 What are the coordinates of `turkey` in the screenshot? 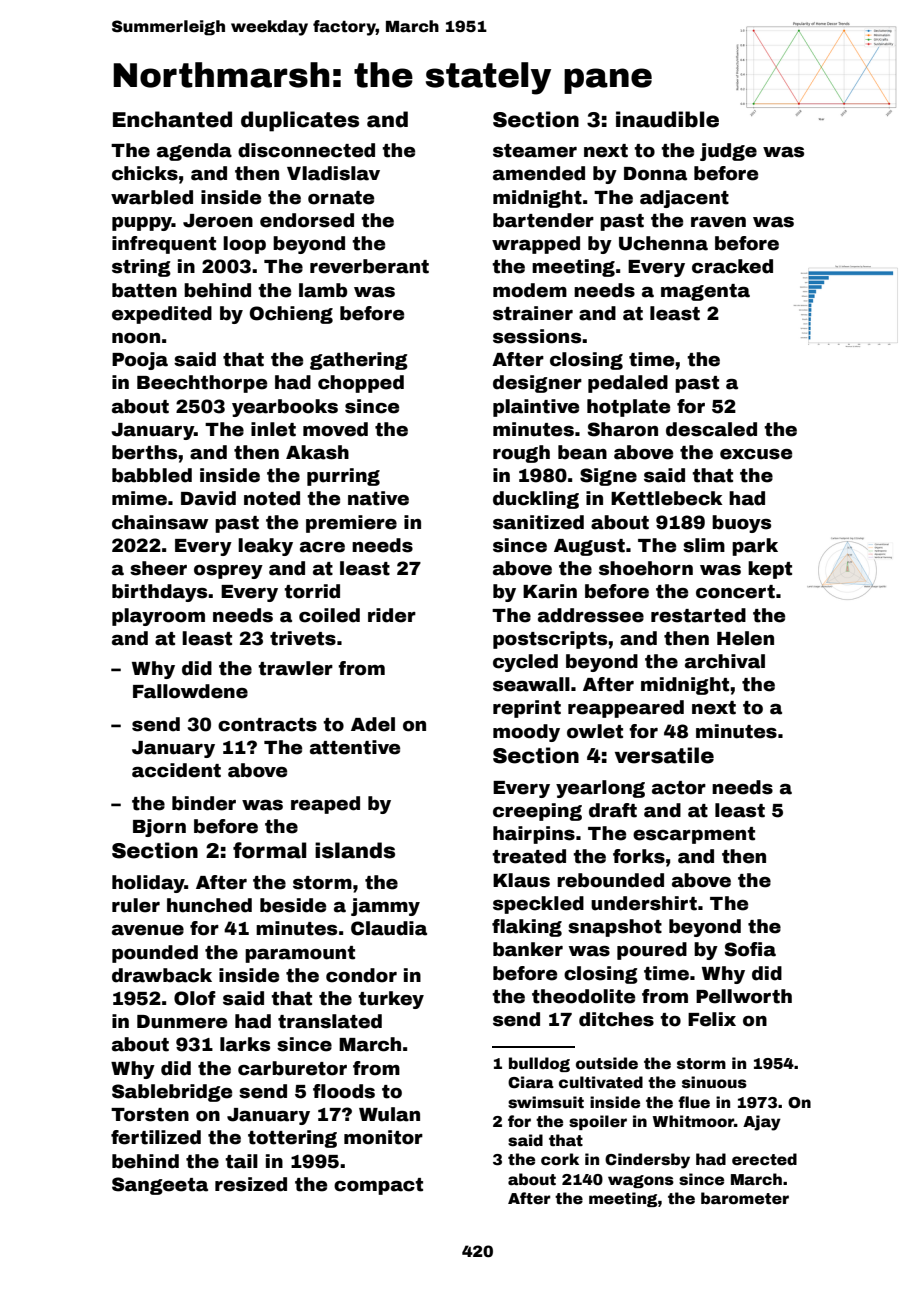 It's located at (391, 1000).
